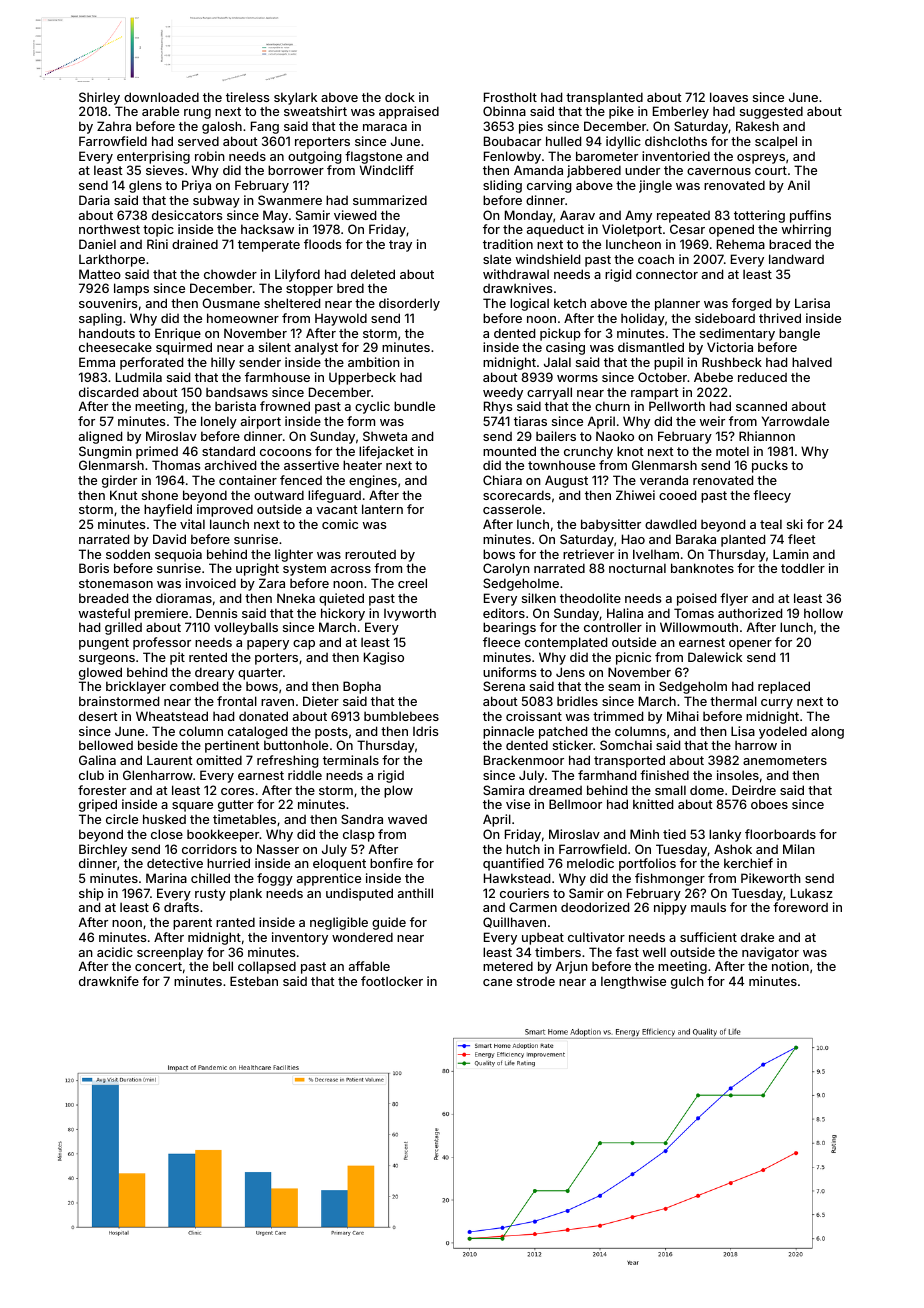 Image resolution: width=924 pixels, height=1308 pixels. Describe the element at coordinates (99, 98) in the screenshot. I see `Shirley` at that location.
